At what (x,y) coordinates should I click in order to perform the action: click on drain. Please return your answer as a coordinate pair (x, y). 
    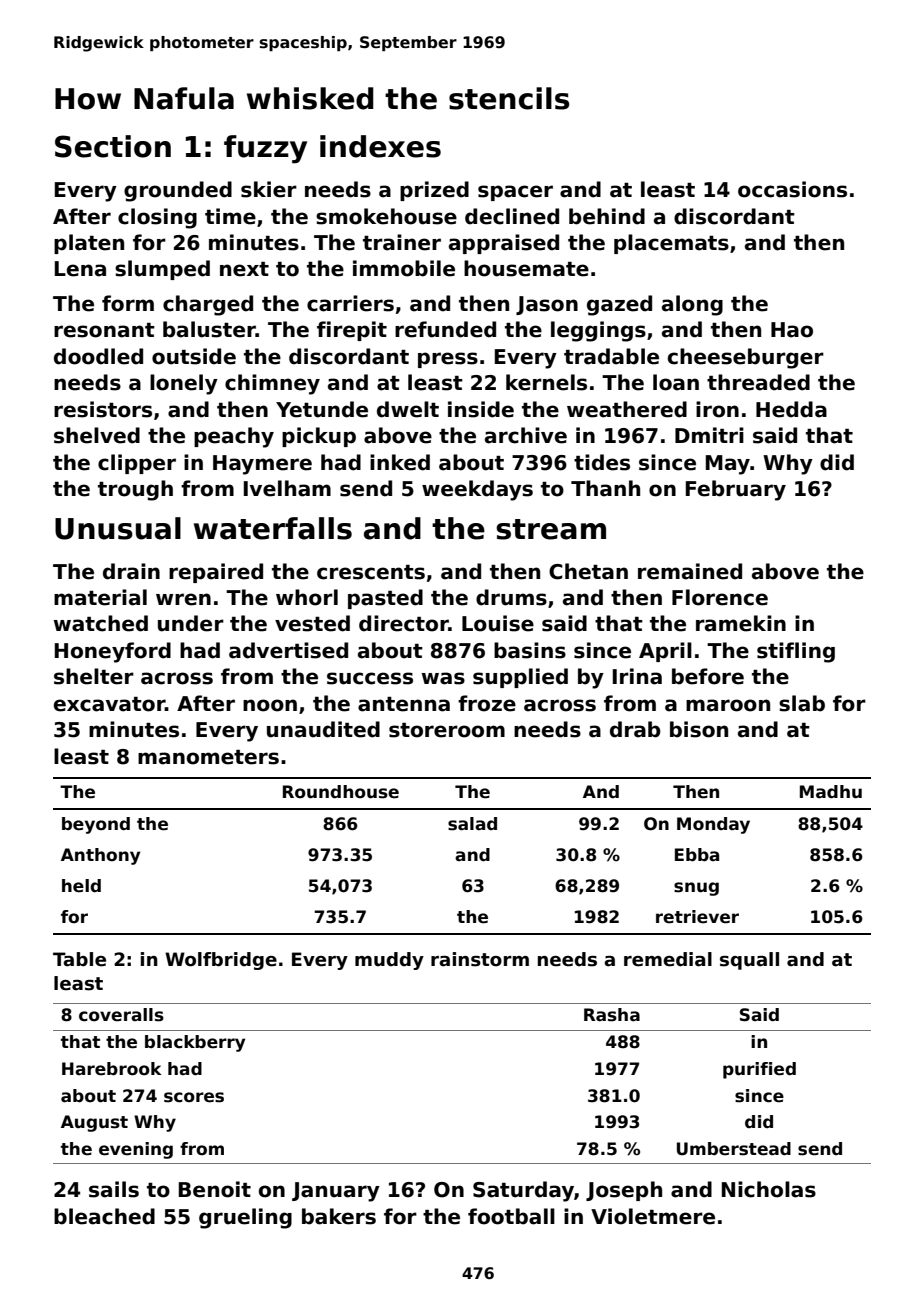
    Looking at the image, I should click on (131, 571).
